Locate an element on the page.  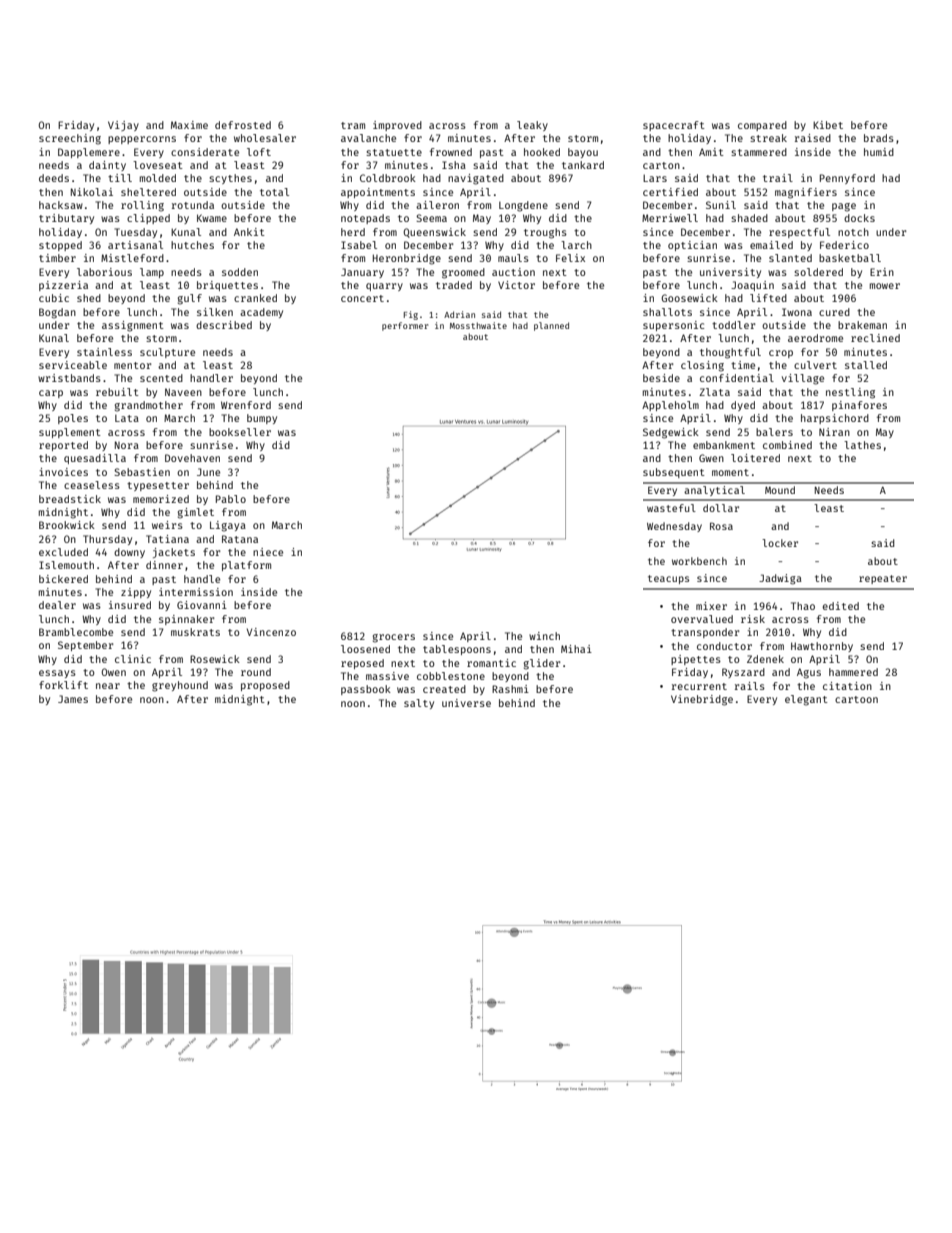
bumpy is located at coordinates (262, 419).
